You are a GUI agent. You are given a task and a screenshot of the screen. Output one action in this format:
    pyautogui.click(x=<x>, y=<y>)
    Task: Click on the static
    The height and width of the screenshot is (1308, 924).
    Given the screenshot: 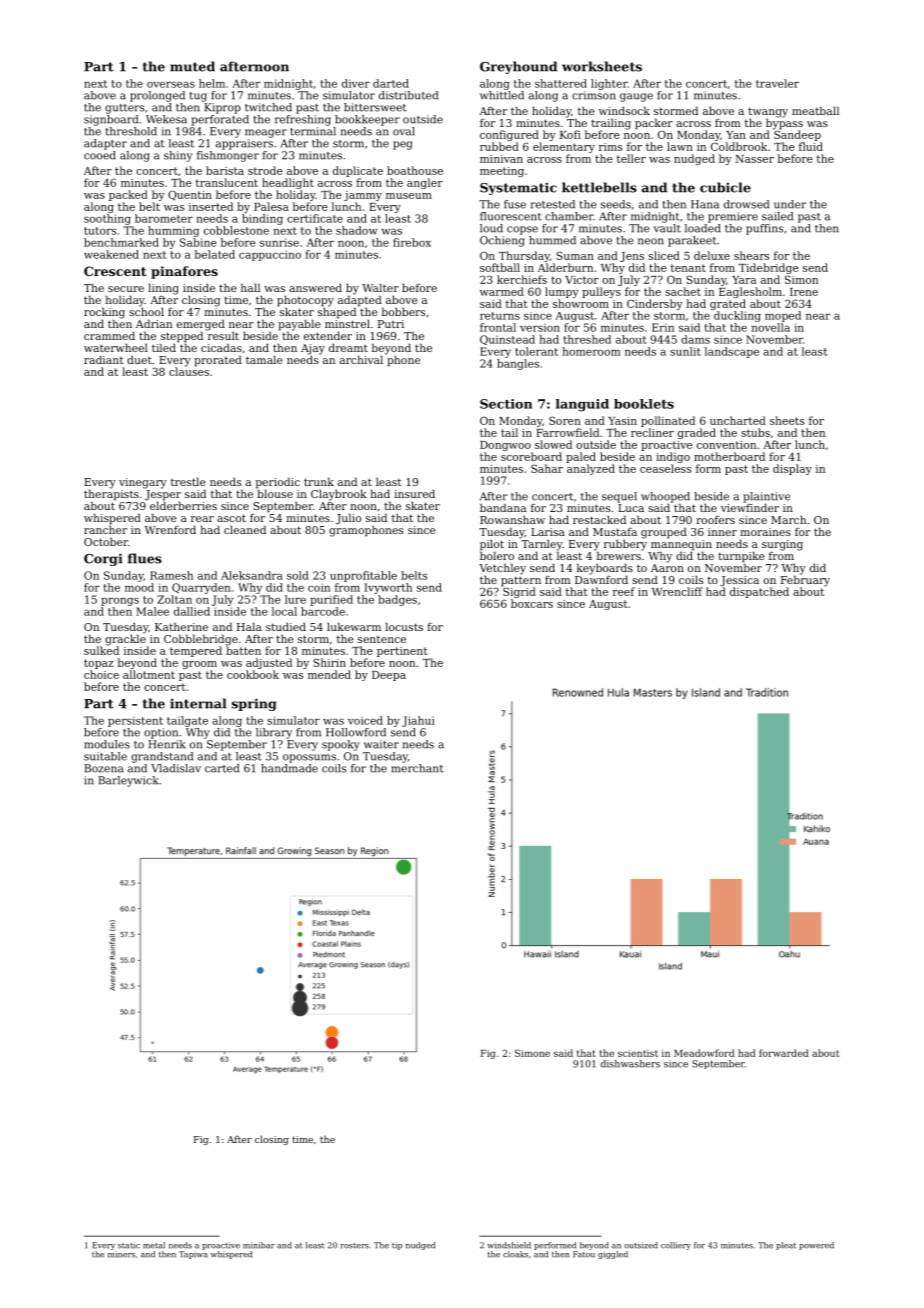 What is the action you would take?
    pyautogui.click(x=129, y=1245)
